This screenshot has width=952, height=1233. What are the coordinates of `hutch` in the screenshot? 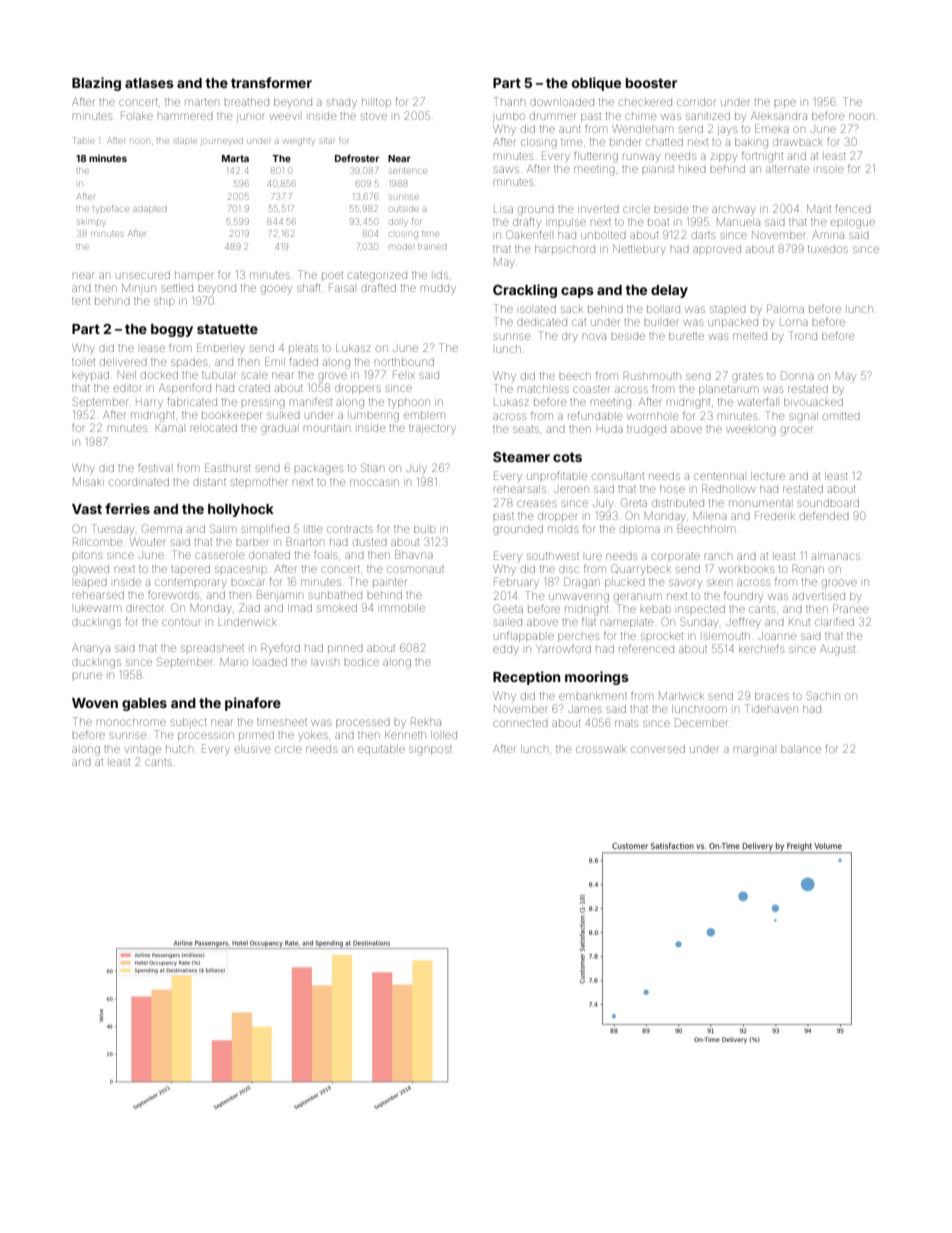 It's located at (179, 749).
